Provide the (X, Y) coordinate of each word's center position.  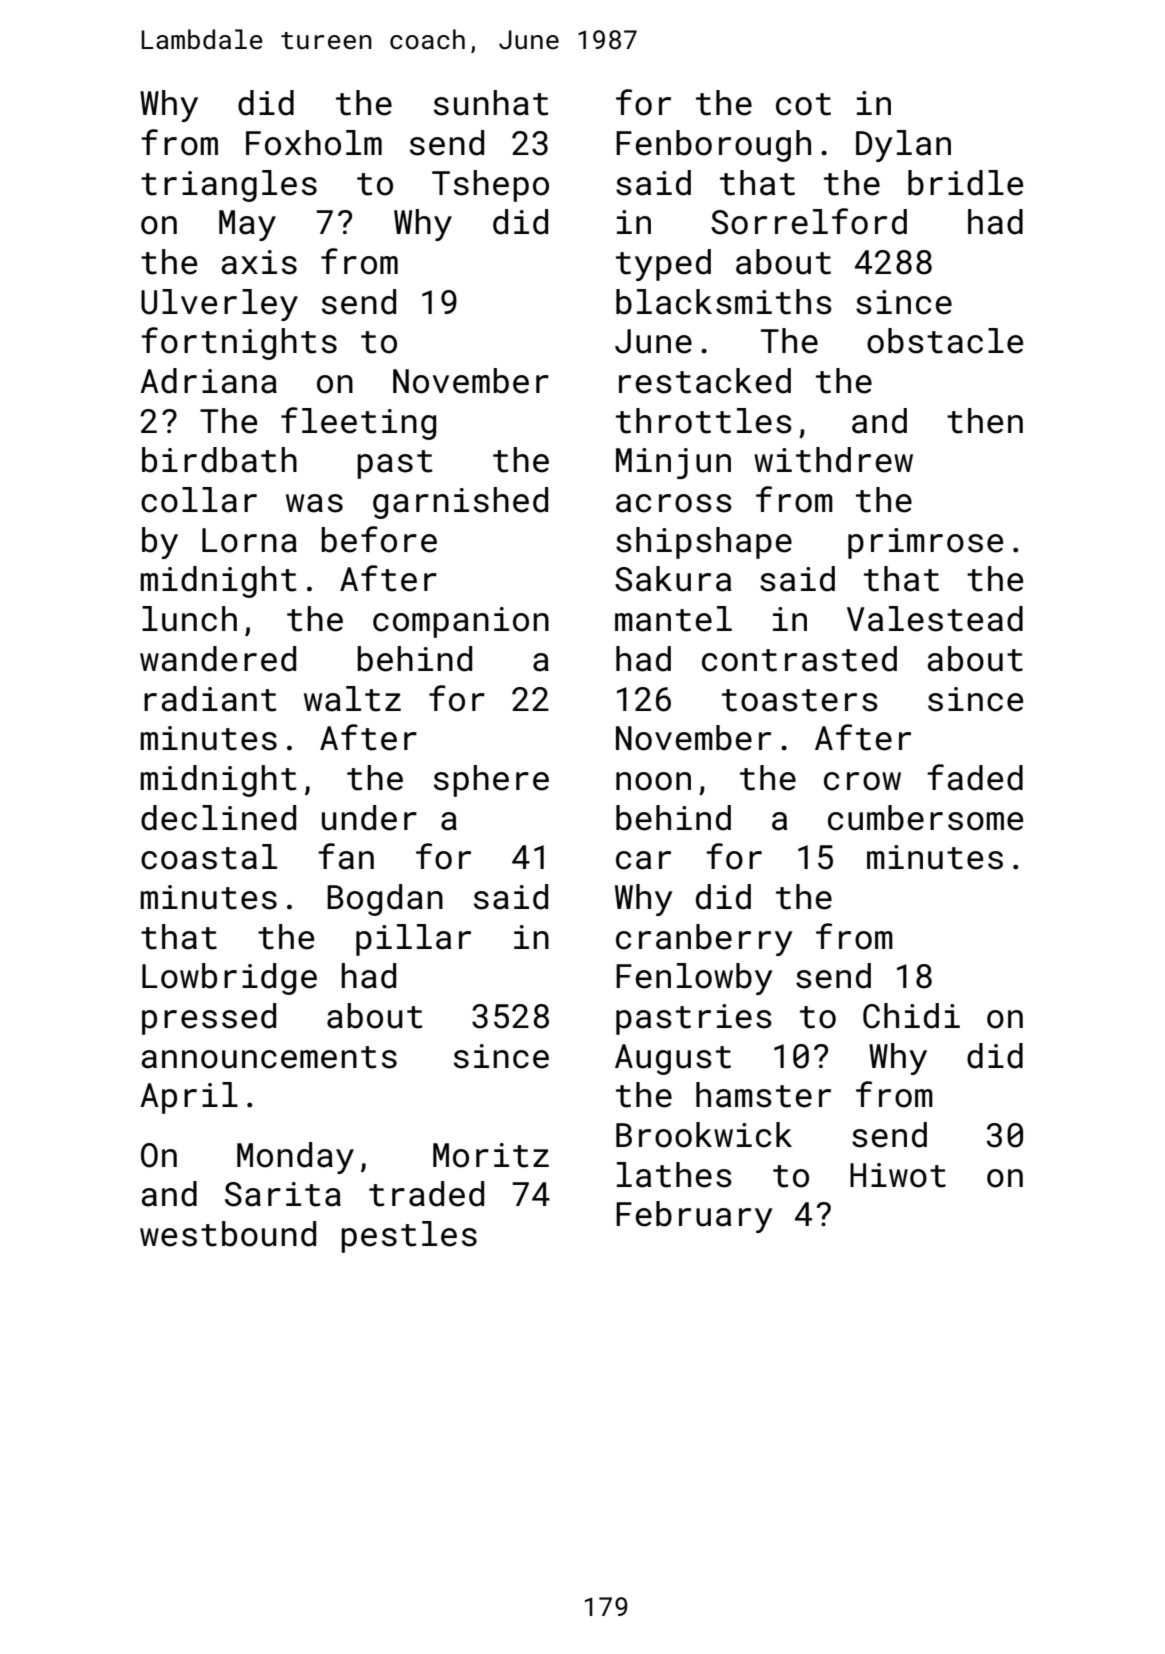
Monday (295, 1158)
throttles (704, 421)
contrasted (799, 659)
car (643, 860)
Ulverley (219, 305)
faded (975, 777)
